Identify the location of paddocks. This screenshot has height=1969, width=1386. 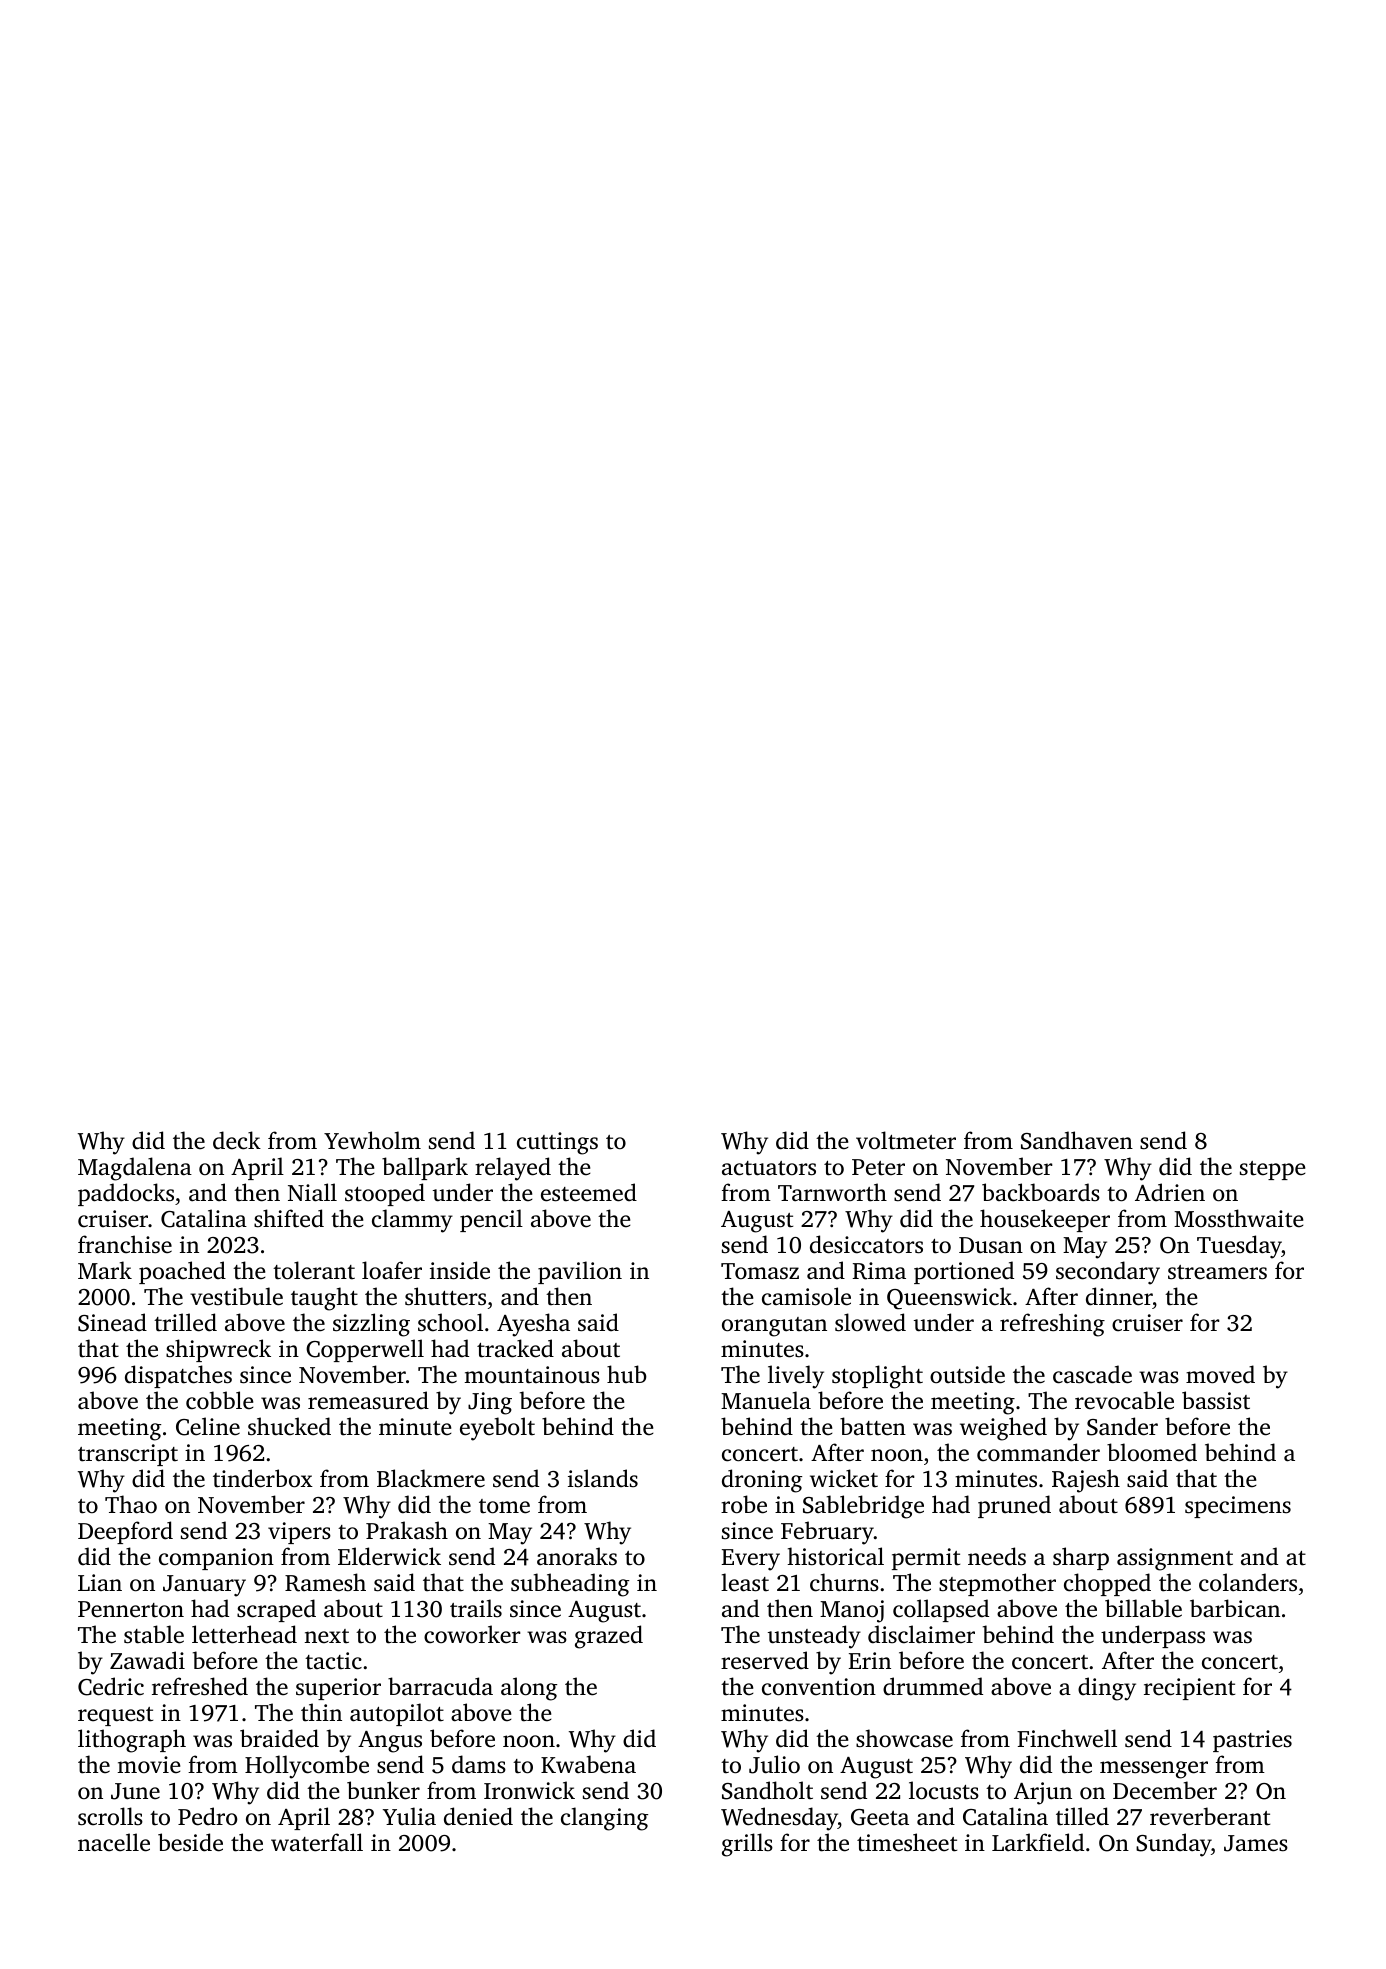
(126, 1194).
